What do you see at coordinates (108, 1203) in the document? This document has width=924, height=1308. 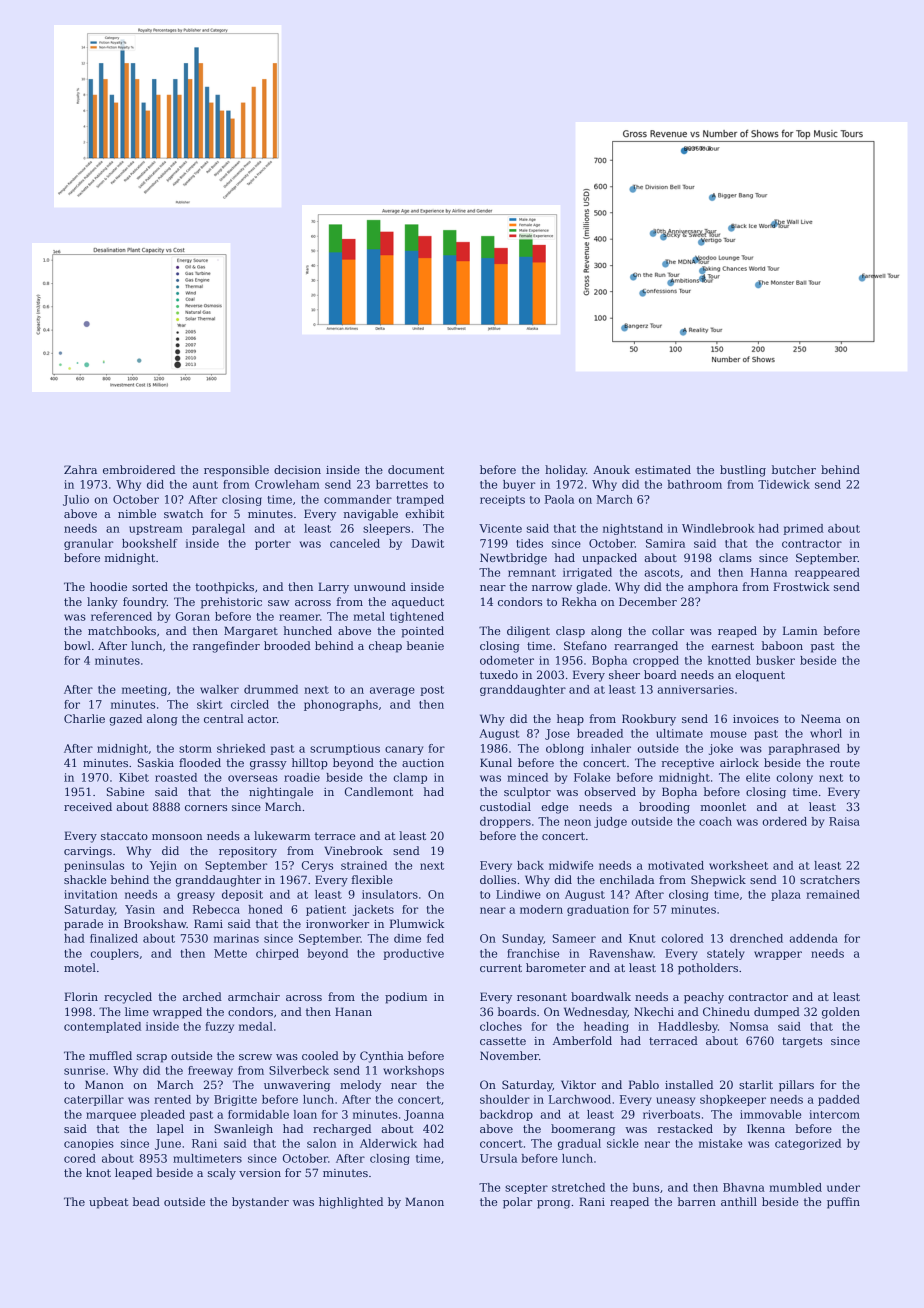 I see `upbeat` at bounding box center [108, 1203].
